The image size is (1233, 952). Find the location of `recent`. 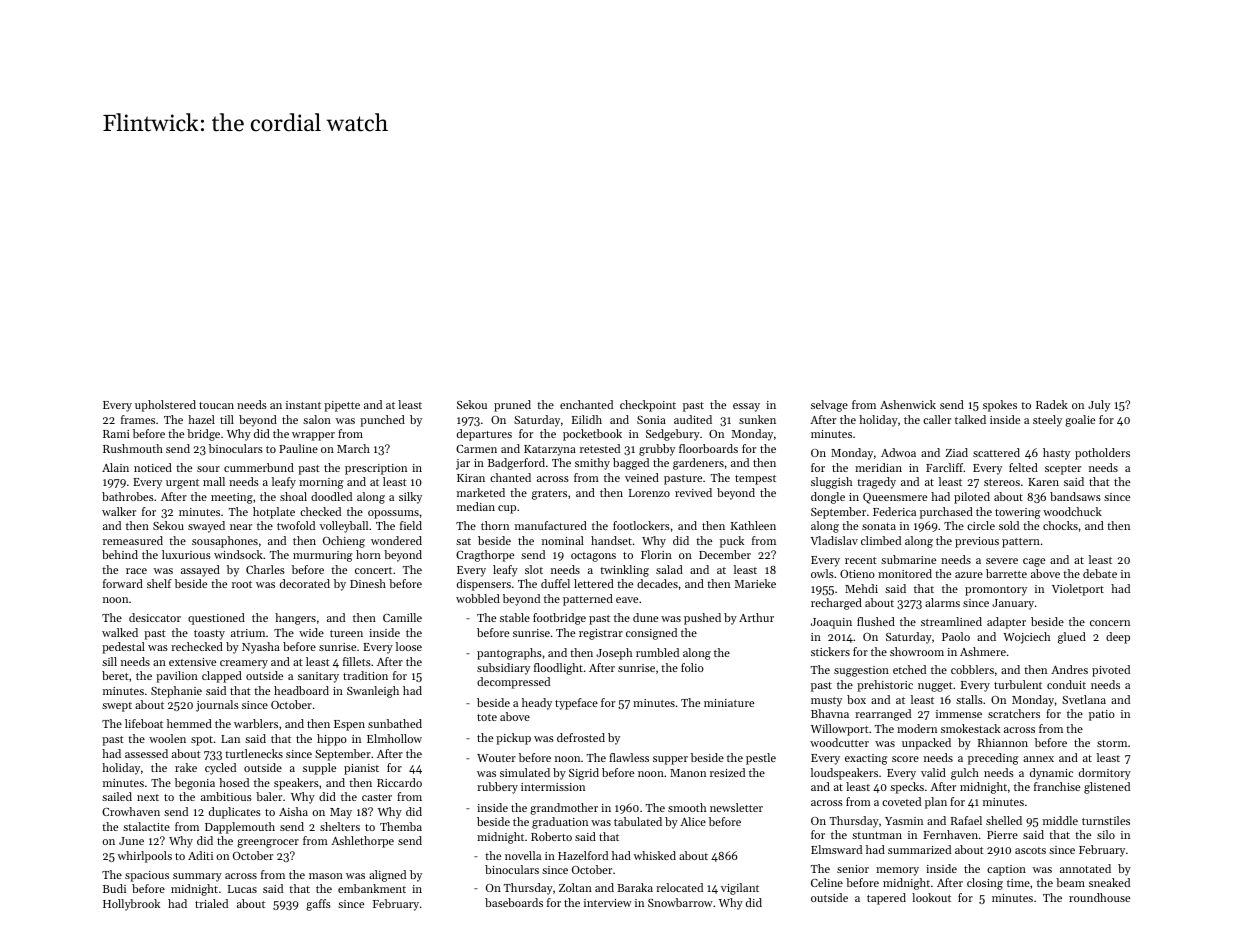

recent is located at coordinates (861, 560).
